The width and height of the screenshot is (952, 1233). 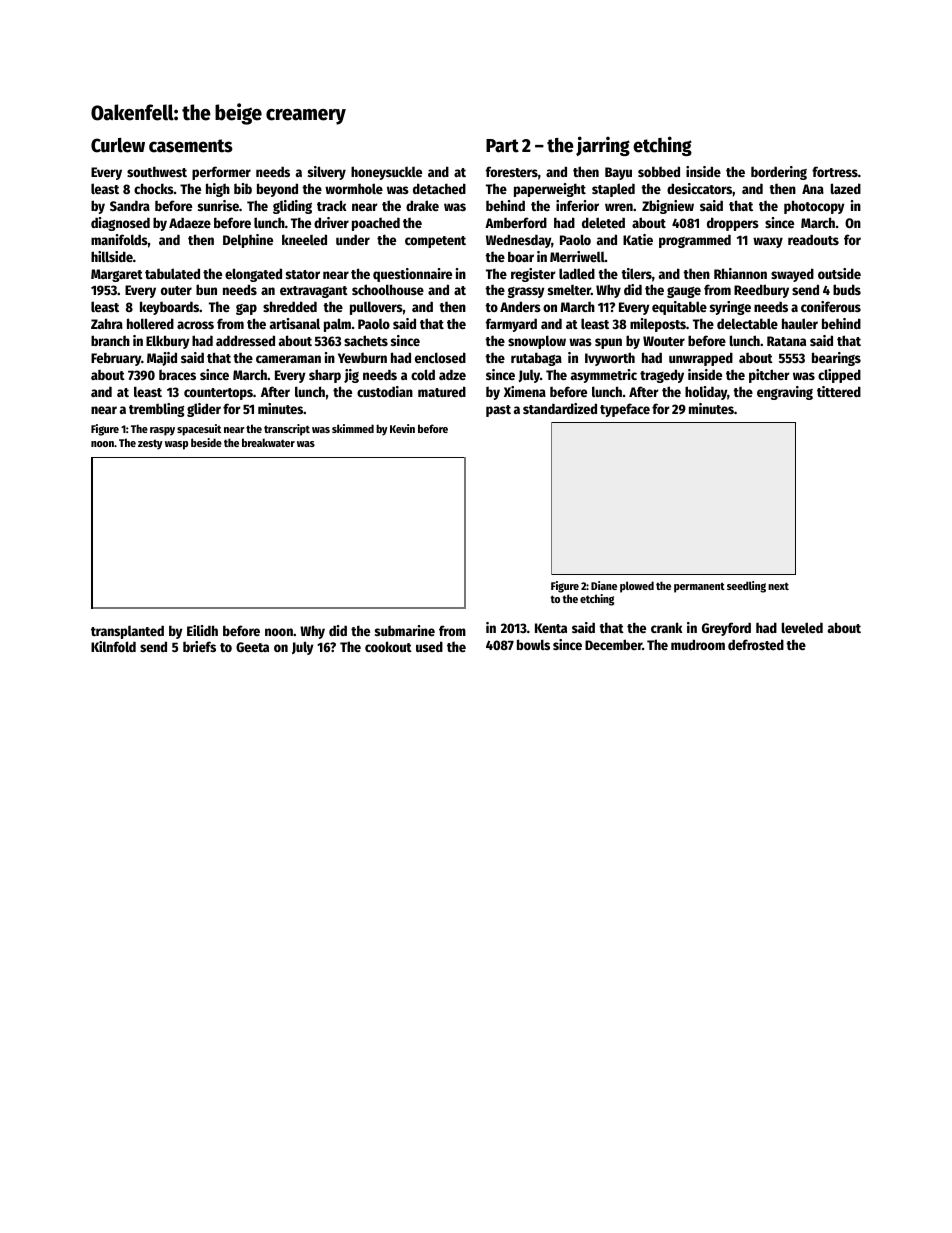 I want to click on across, so click(x=195, y=325).
